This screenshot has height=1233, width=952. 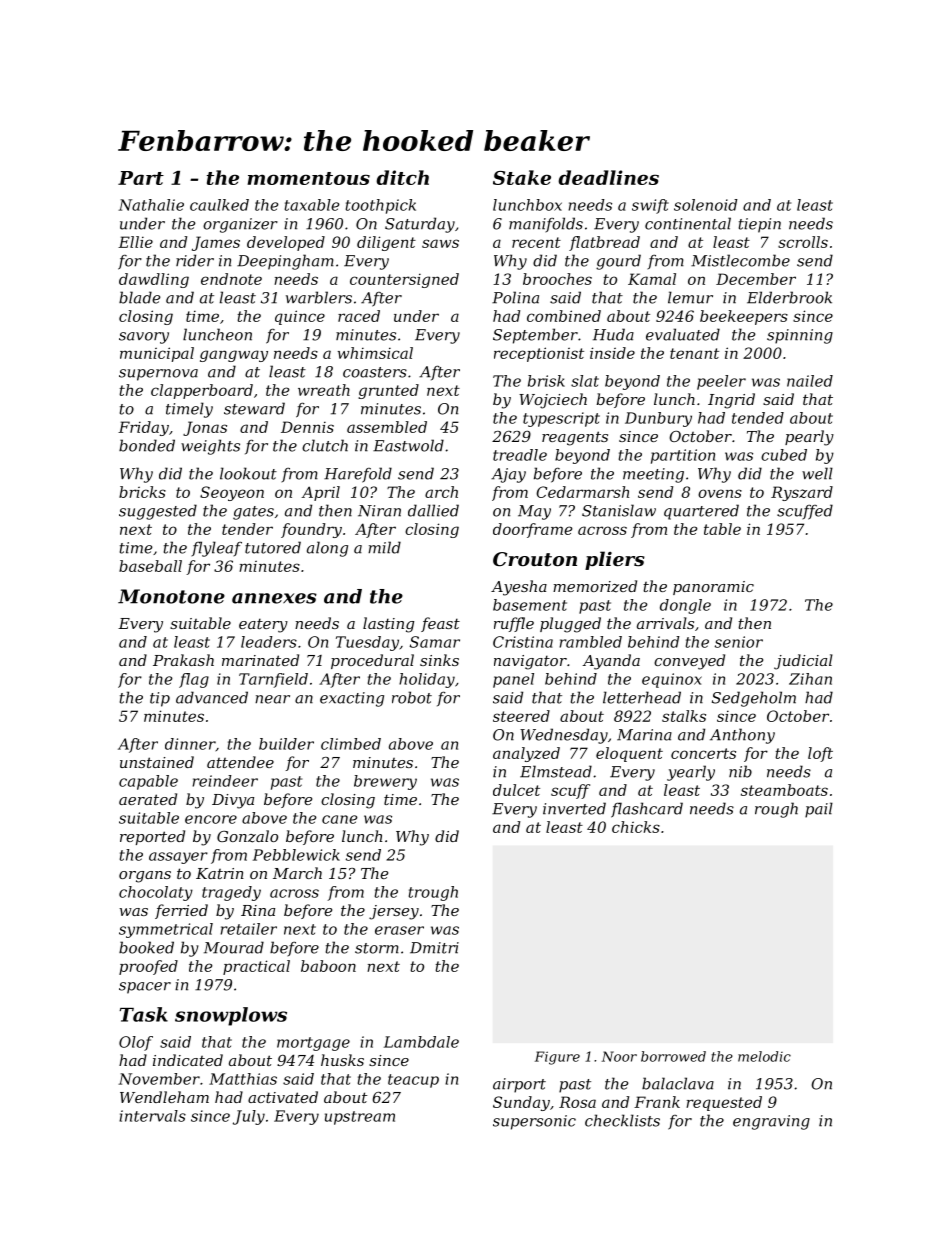 What do you see at coordinates (523, 642) in the screenshot?
I see `Cristina` at bounding box center [523, 642].
